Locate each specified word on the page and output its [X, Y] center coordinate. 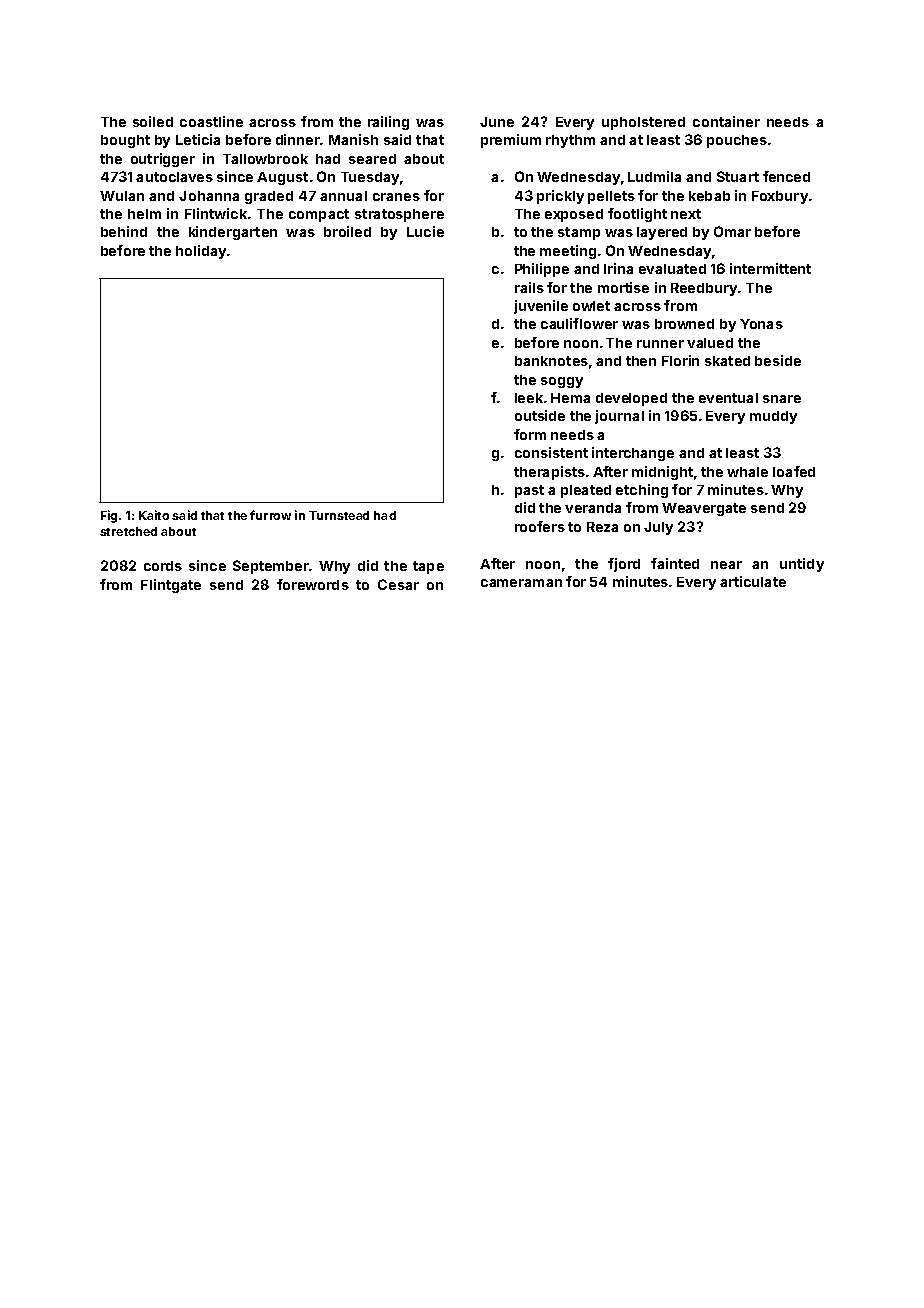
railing [388, 123]
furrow [270, 515]
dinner [298, 139]
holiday [201, 252]
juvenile [541, 307]
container [726, 121]
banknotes [551, 361]
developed [631, 399]
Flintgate [171, 586]
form [530, 434]
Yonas [761, 324]
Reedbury [704, 289]
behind [124, 231]
